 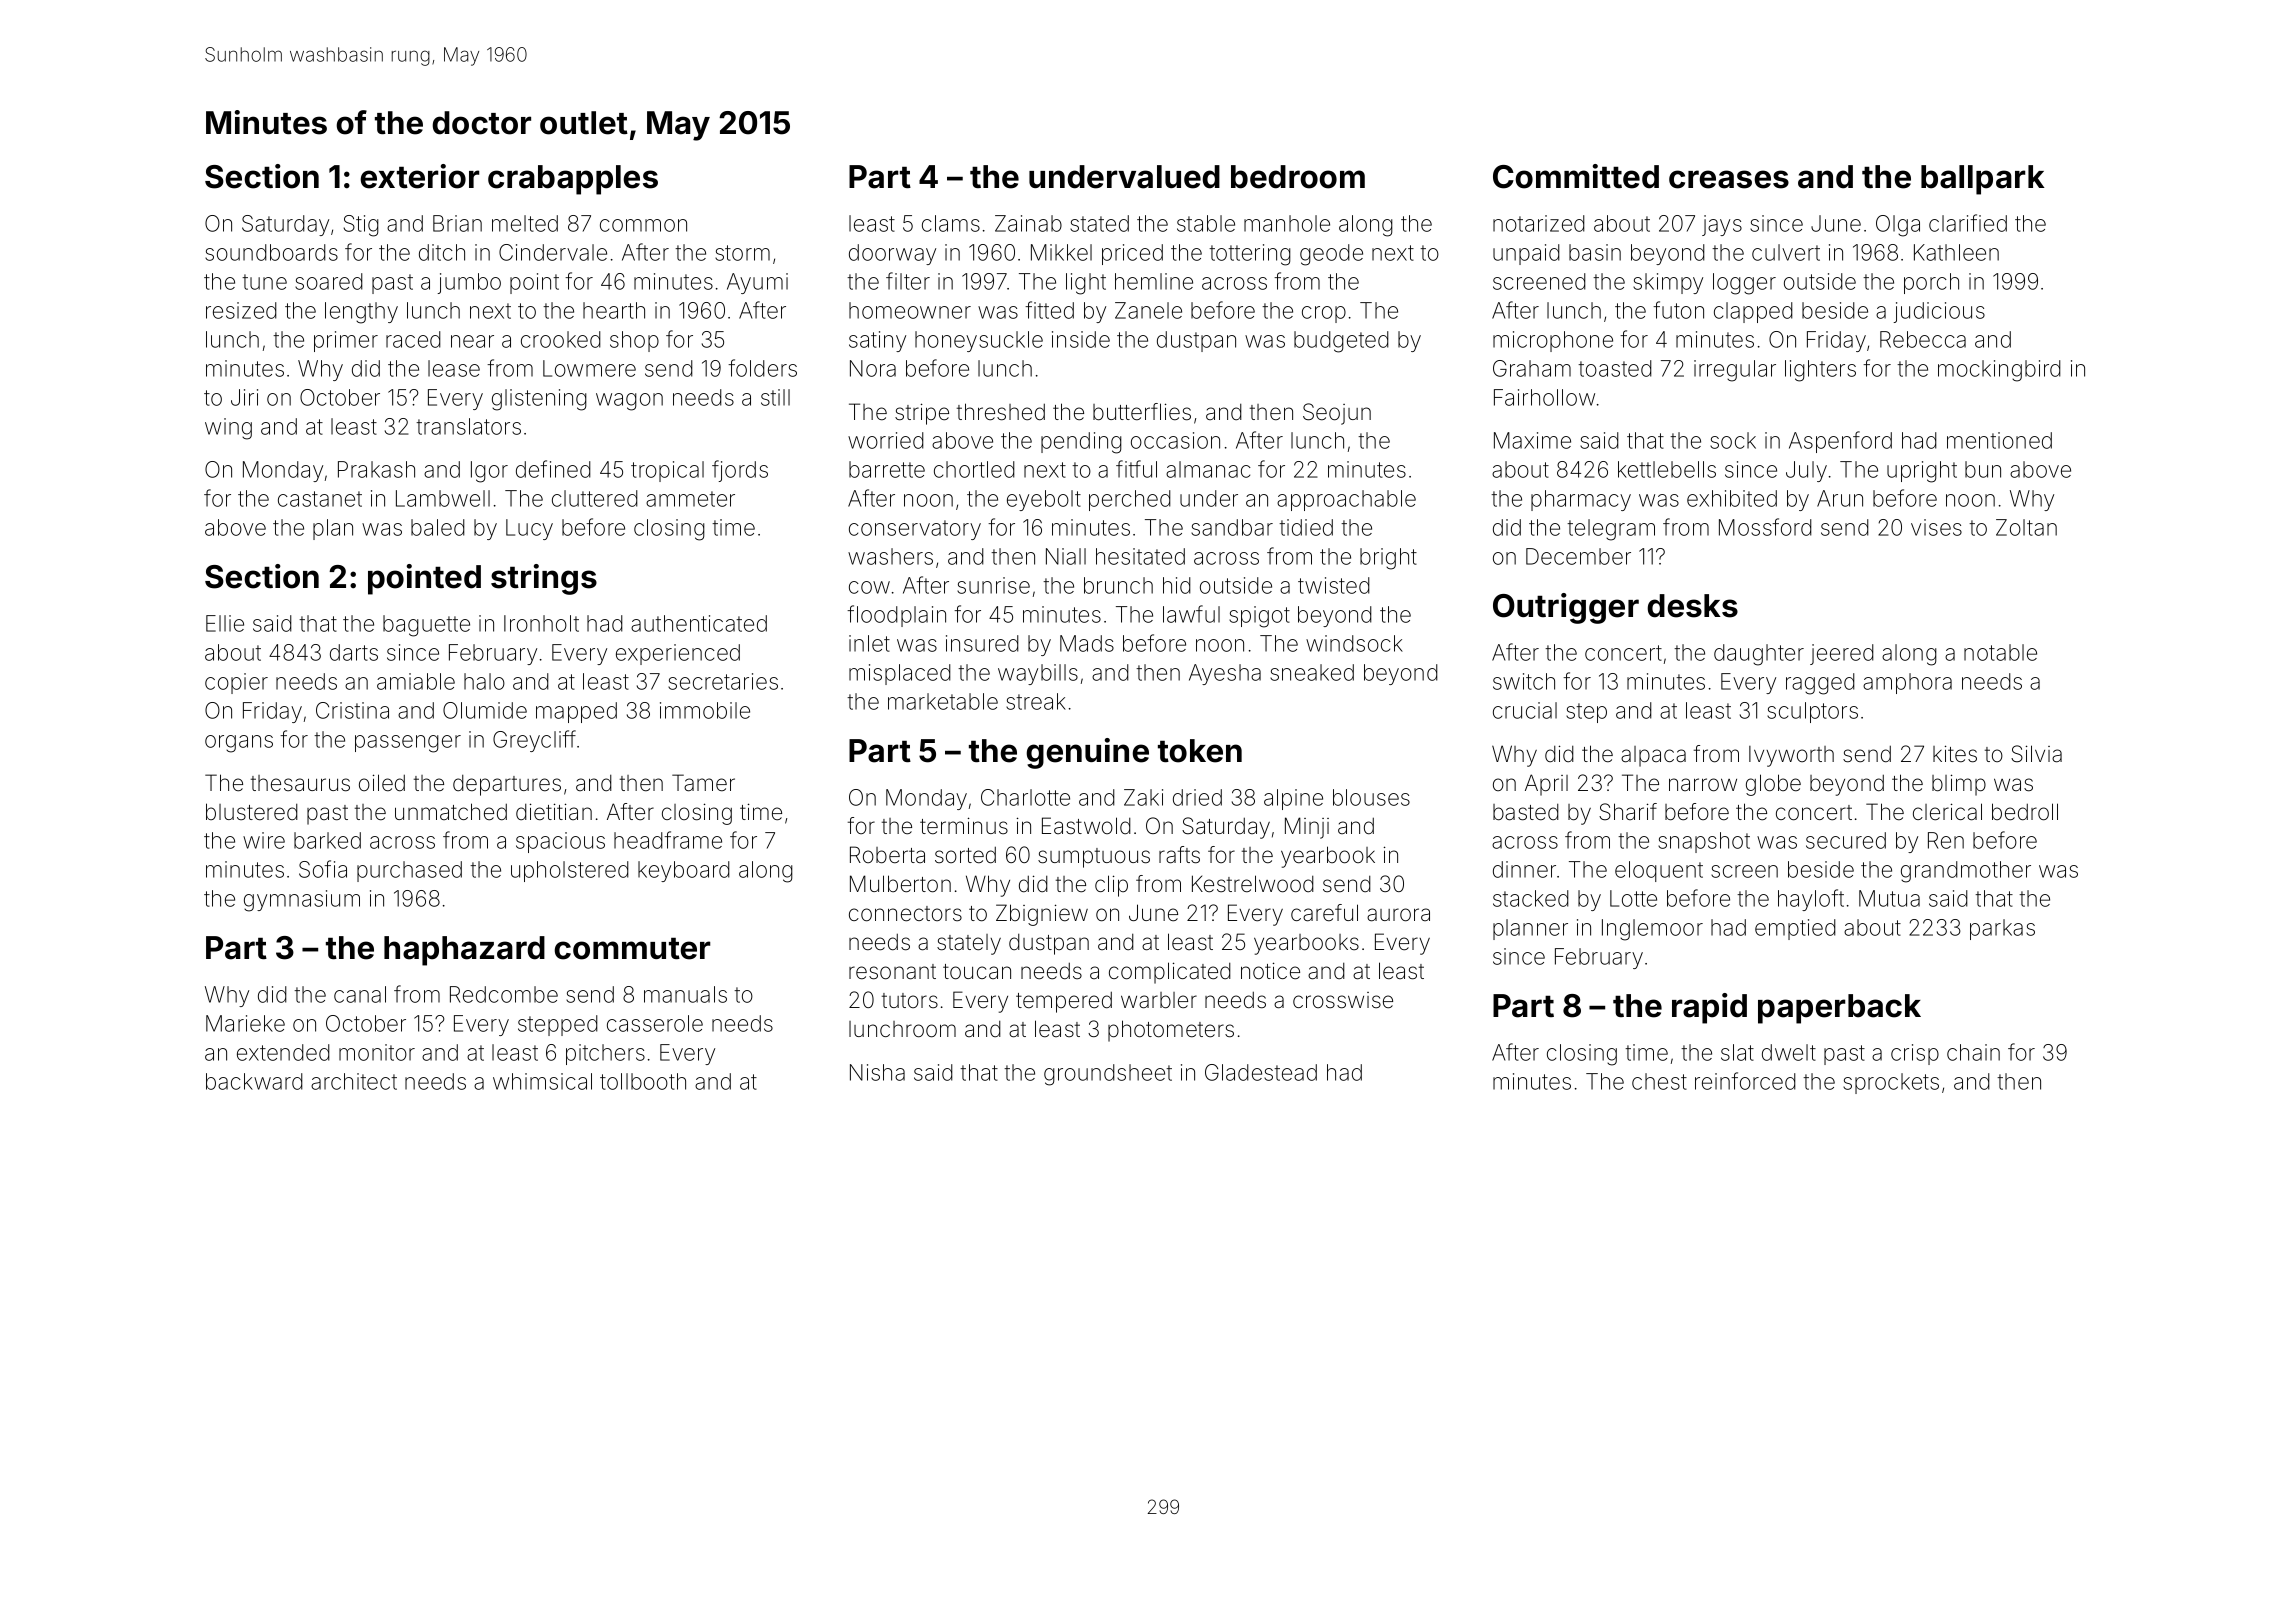 I want to click on emptied, so click(x=1795, y=929).
